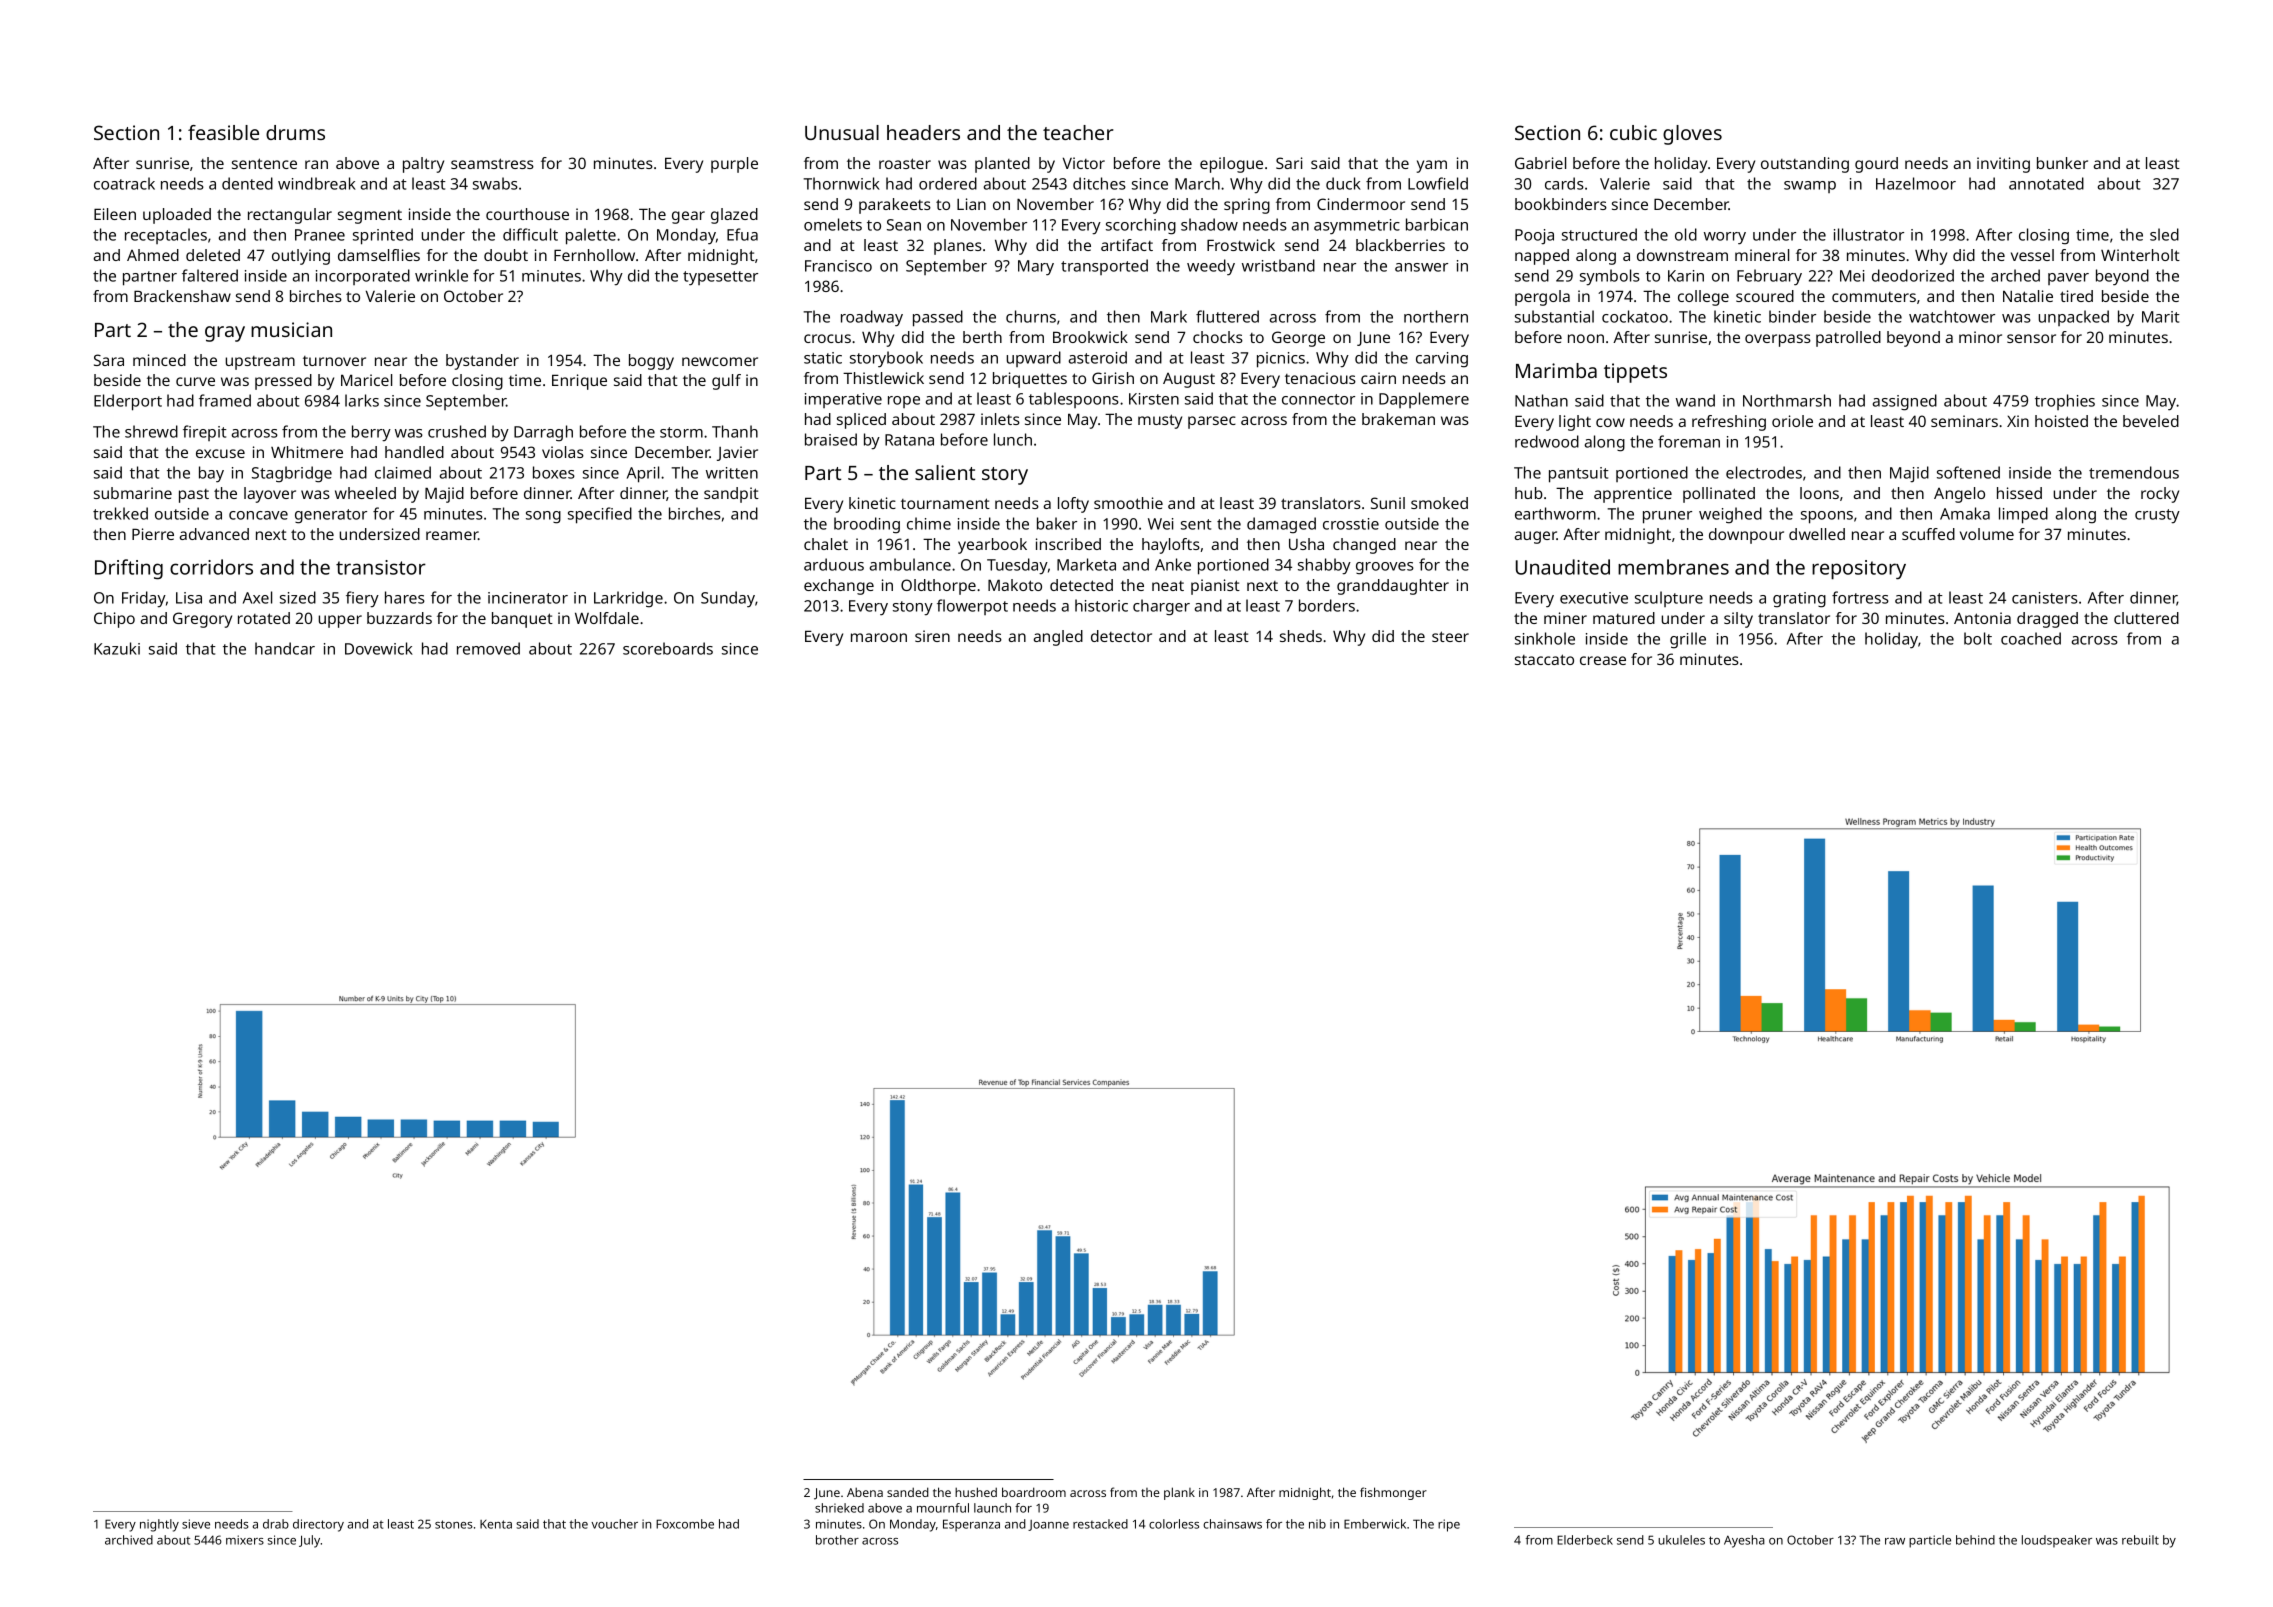 This document has height=1607, width=2273. What do you see at coordinates (1603, 660) in the document?
I see `crease` at bounding box center [1603, 660].
